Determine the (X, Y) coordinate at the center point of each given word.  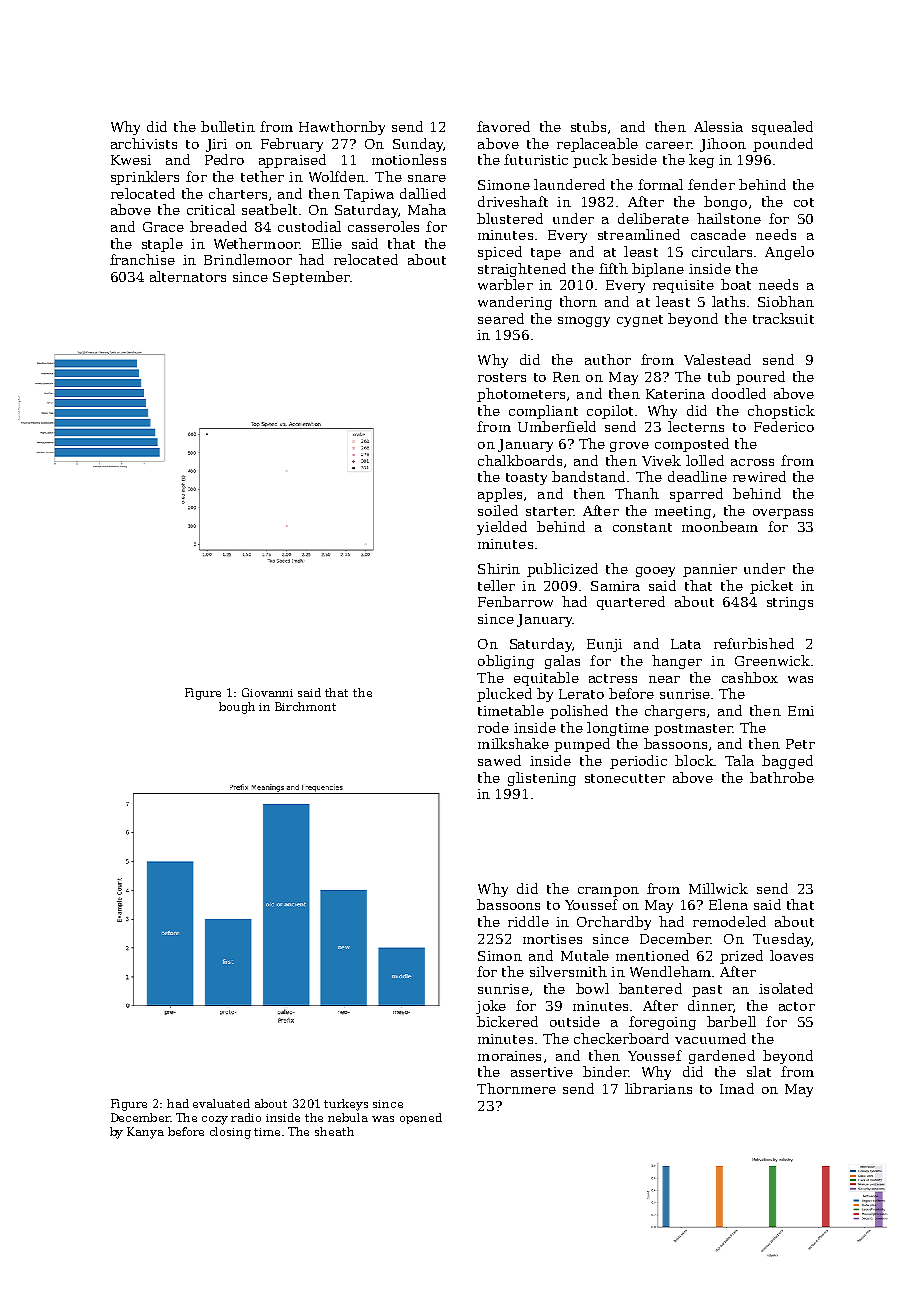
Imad (737, 1088)
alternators (188, 276)
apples (500, 495)
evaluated (221, 1103)
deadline (697, 476)
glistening (542, 779)
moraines (509, 1056)
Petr (800, 744)
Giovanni (267, 692)
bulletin (228, 126)
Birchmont (305, 706)
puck (590, 161)
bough (237, 708)
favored (503, 126)
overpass (783, 514)
